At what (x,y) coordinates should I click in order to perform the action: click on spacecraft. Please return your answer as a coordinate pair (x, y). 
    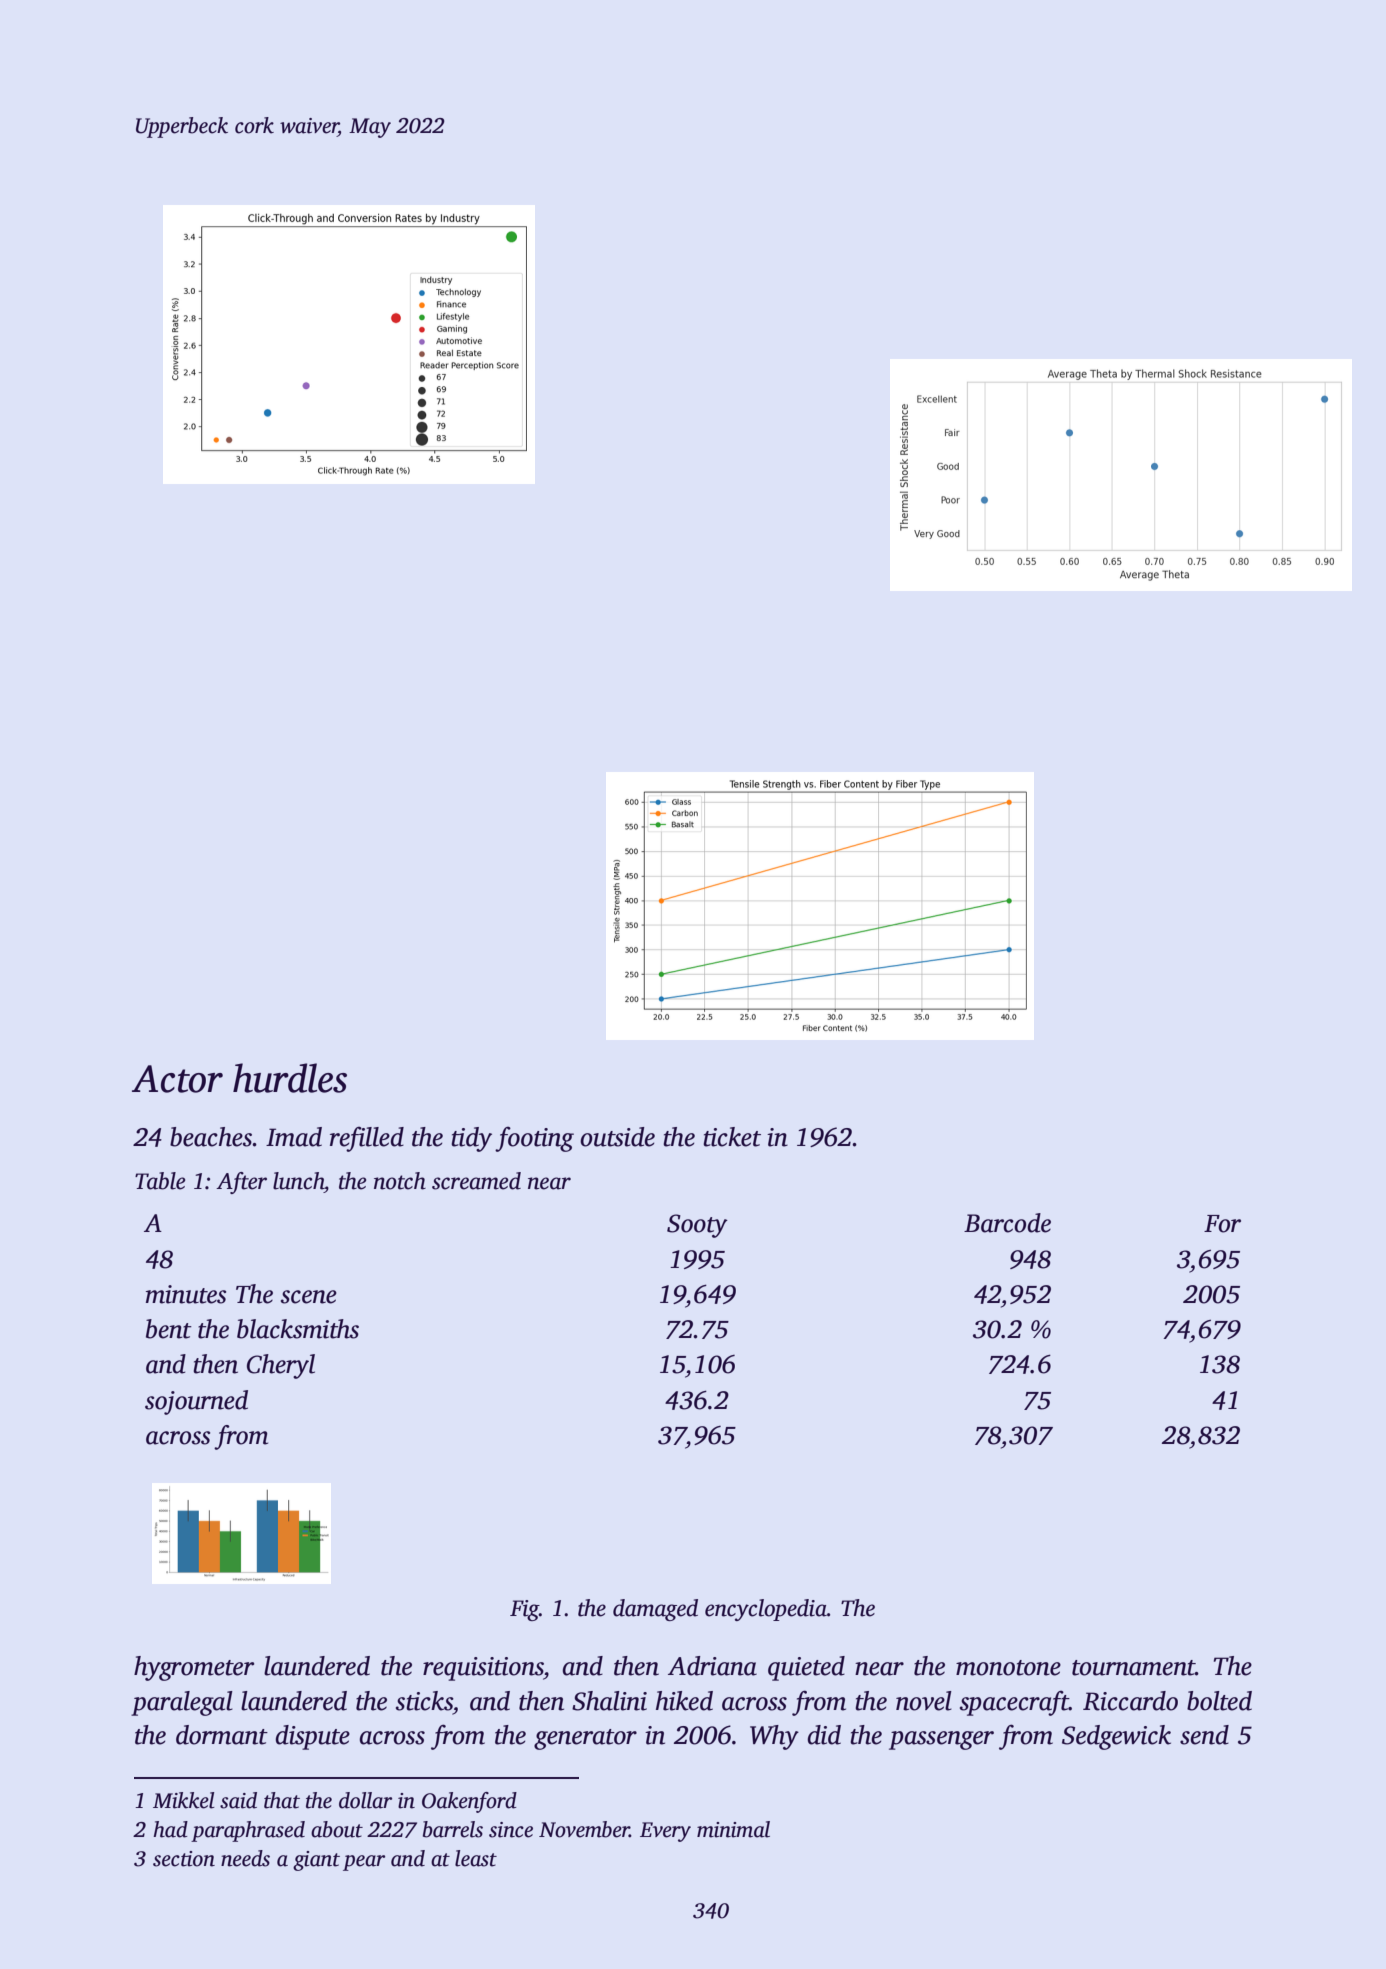
    Looking at the image, I should click on (1014, 1703).
